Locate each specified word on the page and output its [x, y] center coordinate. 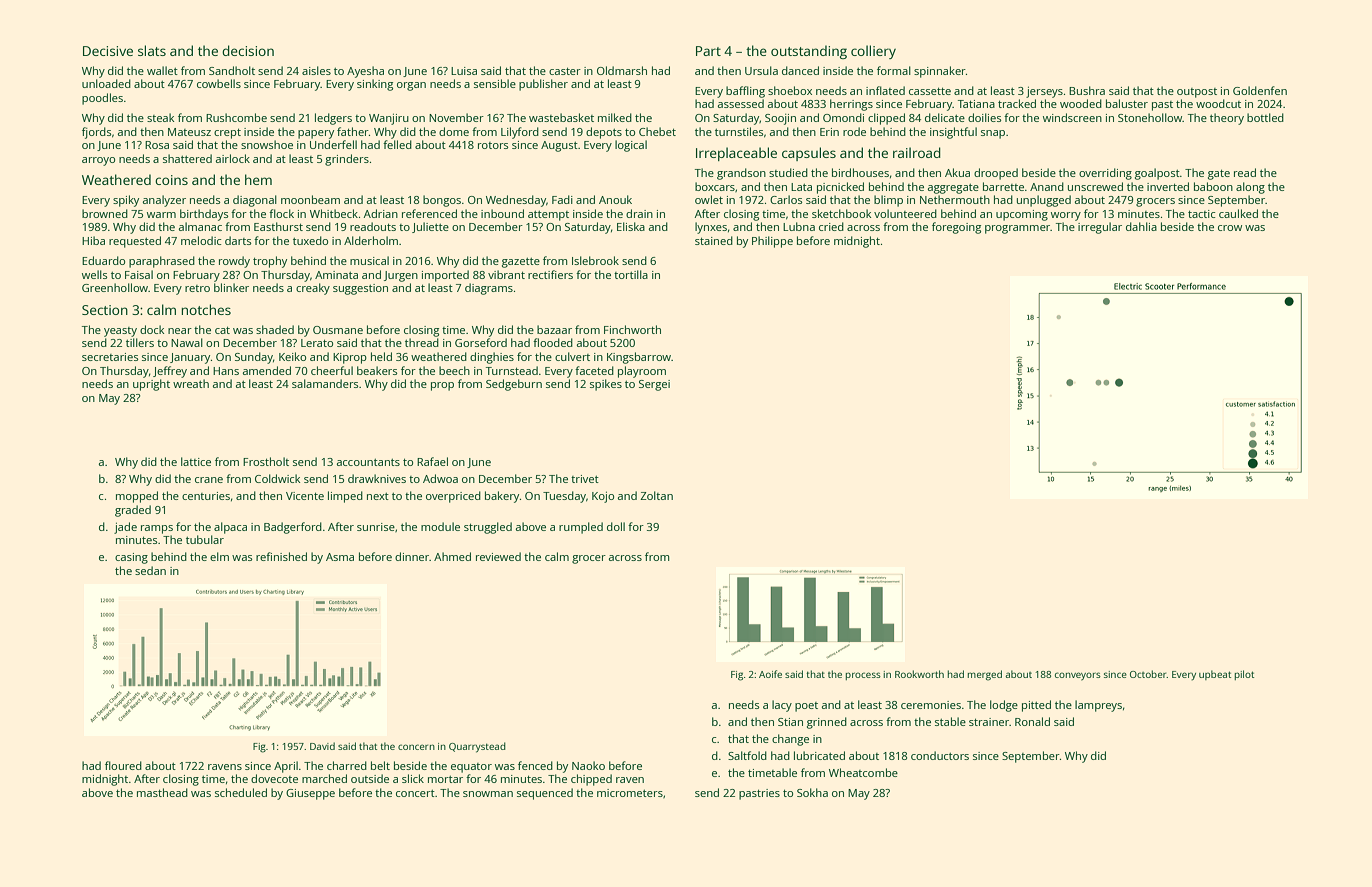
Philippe [772, 242]
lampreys [1098, 706]
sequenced [545, 794]
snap [993, 134]
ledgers [333, 119]
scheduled [241, 792]
